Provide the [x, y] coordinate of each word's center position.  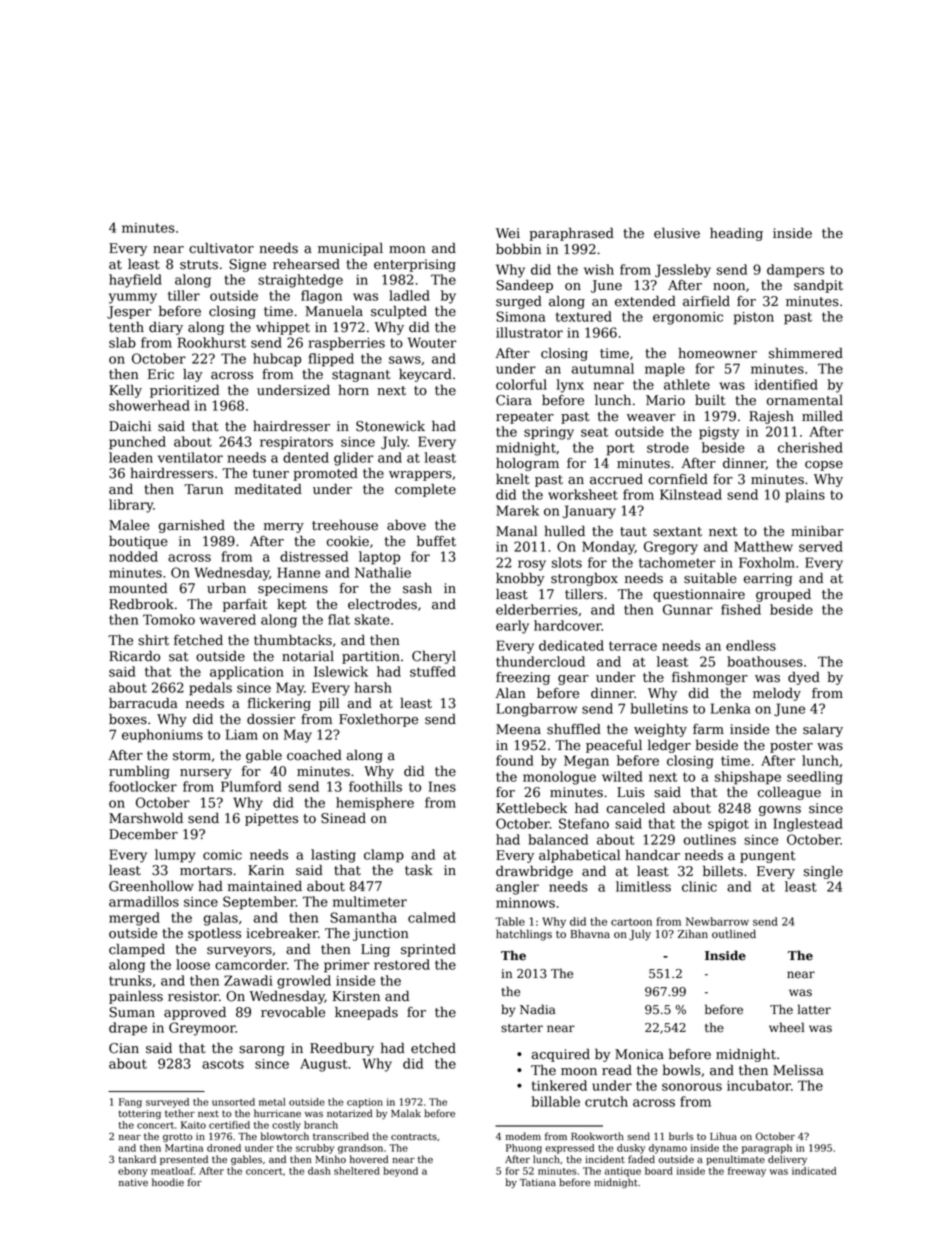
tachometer [677, 562]
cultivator [221, 248]
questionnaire [699, 595]
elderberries [537, 609]
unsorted [233, 1102]
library [131, 506]
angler [517, 888]
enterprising [415, 265]
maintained [265, 886]
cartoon [631, 922]
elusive [677, 233]
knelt [513, 479]
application [247, 673]
